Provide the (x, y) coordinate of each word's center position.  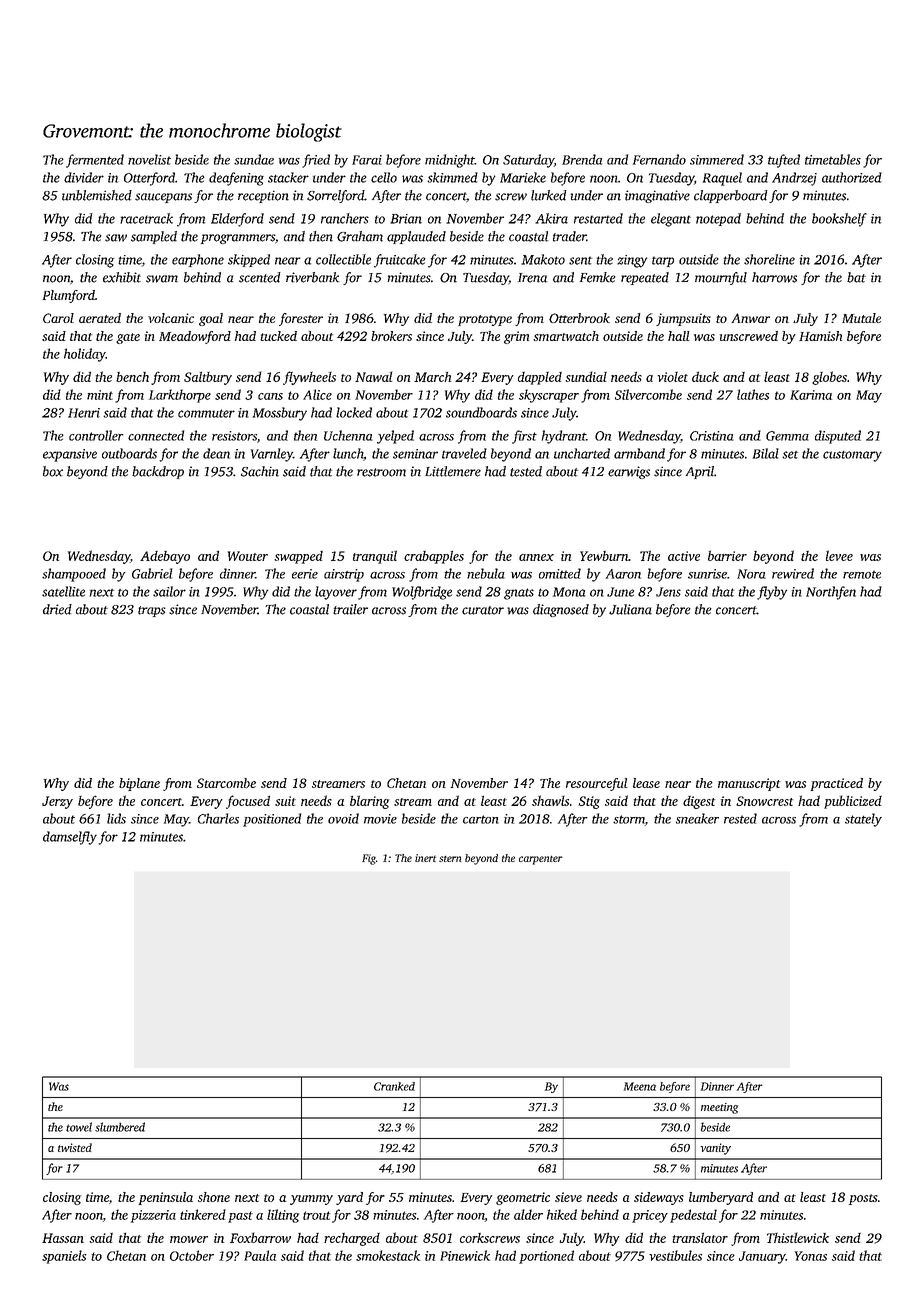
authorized (852, 177)
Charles (218, 818)
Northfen (831, 593)
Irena (532, 278)
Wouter (248, 556)
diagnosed (561, 610)
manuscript (749, 784)
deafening (236, 179)
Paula (260, 1255)
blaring (369, 802)
